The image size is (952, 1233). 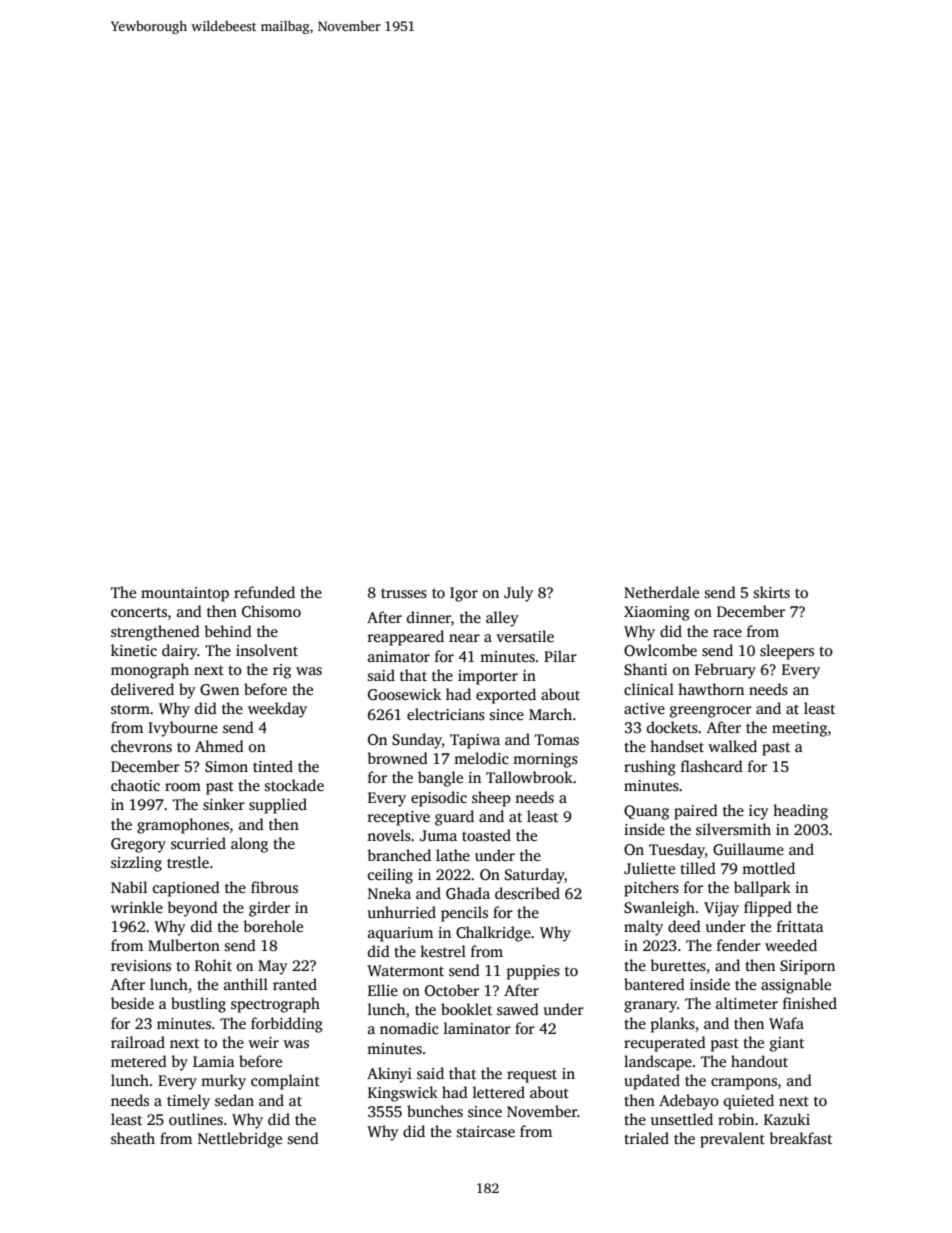 What do you see at coordinates (399, 656) in the document?
I see `animator` at bounding box center [399, 656].
